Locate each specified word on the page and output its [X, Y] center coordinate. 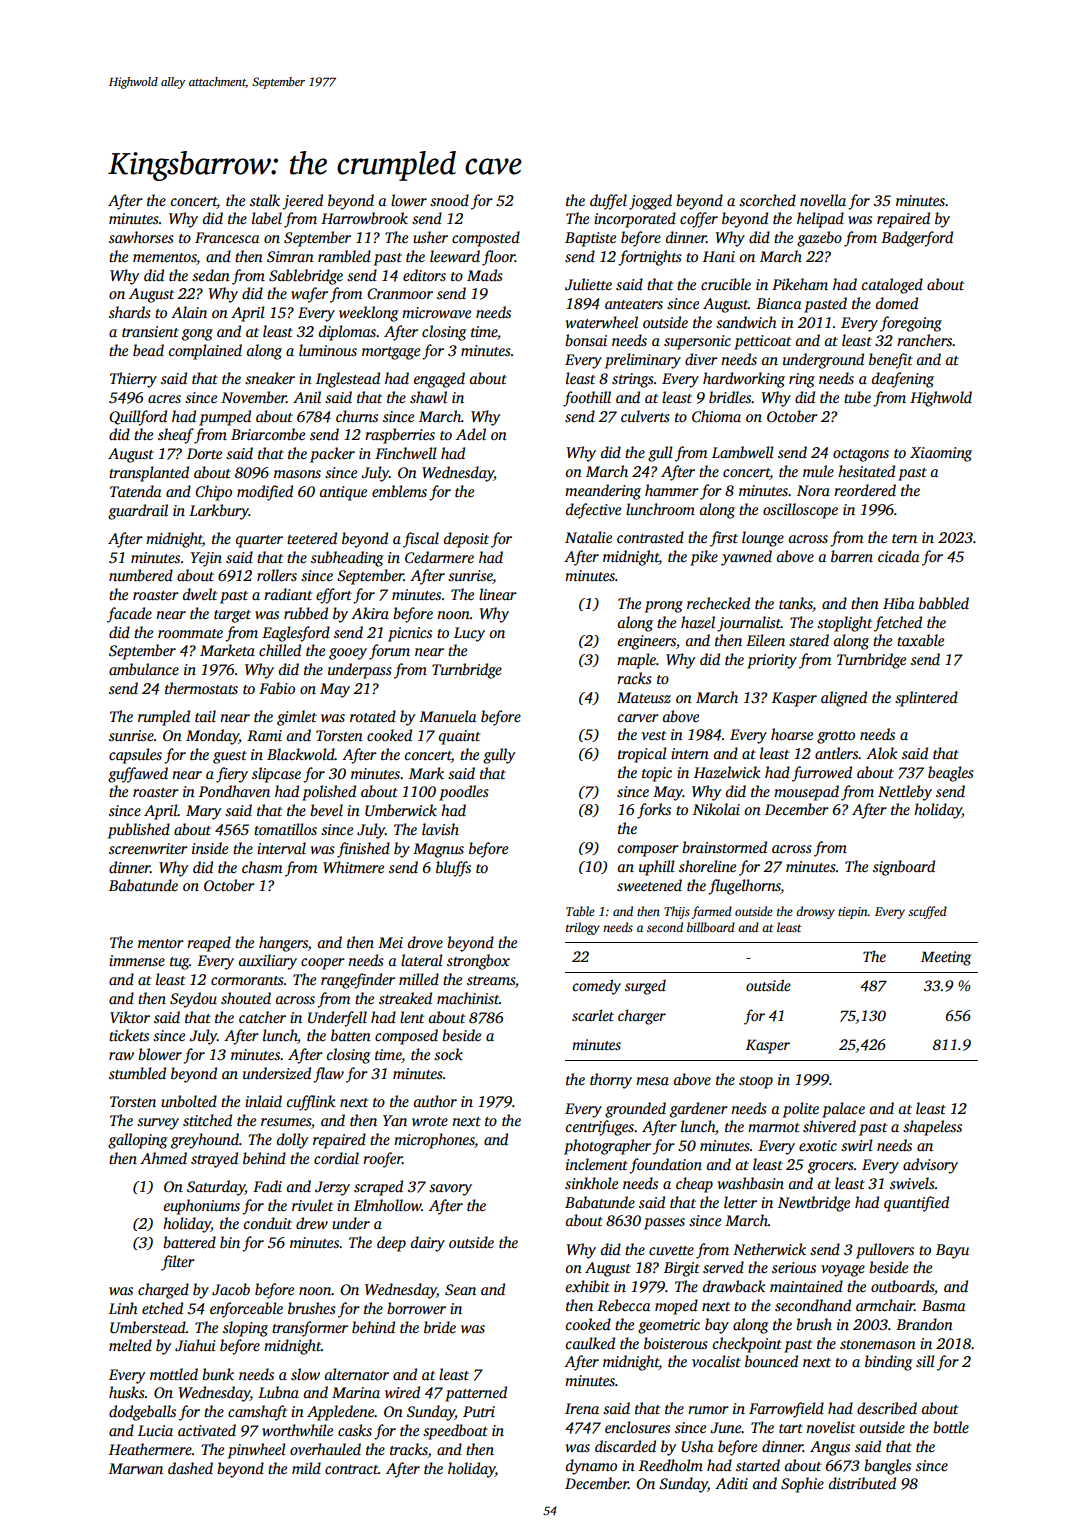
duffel [608, 202]
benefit [891, 361]
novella [823, 200]
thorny [611, 1081]
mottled [174, 1374]
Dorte [204, 453]
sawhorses [141, 237]
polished [329, 793]
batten [351, 1035]
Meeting [946, 958]
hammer [672, 490]
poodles [464, 793]
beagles [951, 774]
